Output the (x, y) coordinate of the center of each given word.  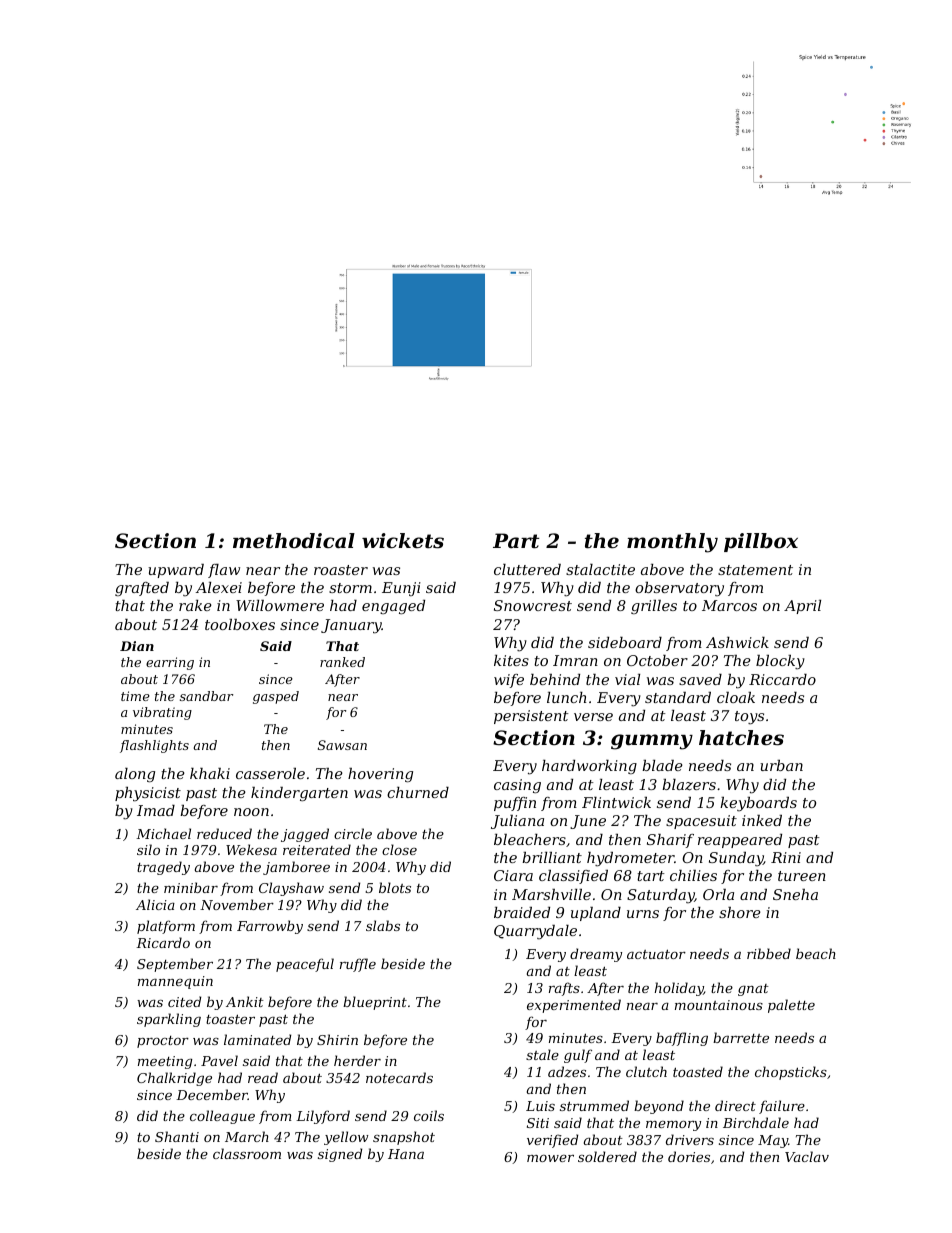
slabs (383, 925)
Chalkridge (174, 1079)
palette (791, 1006)
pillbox (761, 542)
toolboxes (240, 624)
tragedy (163, 868)
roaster (341, 570)
